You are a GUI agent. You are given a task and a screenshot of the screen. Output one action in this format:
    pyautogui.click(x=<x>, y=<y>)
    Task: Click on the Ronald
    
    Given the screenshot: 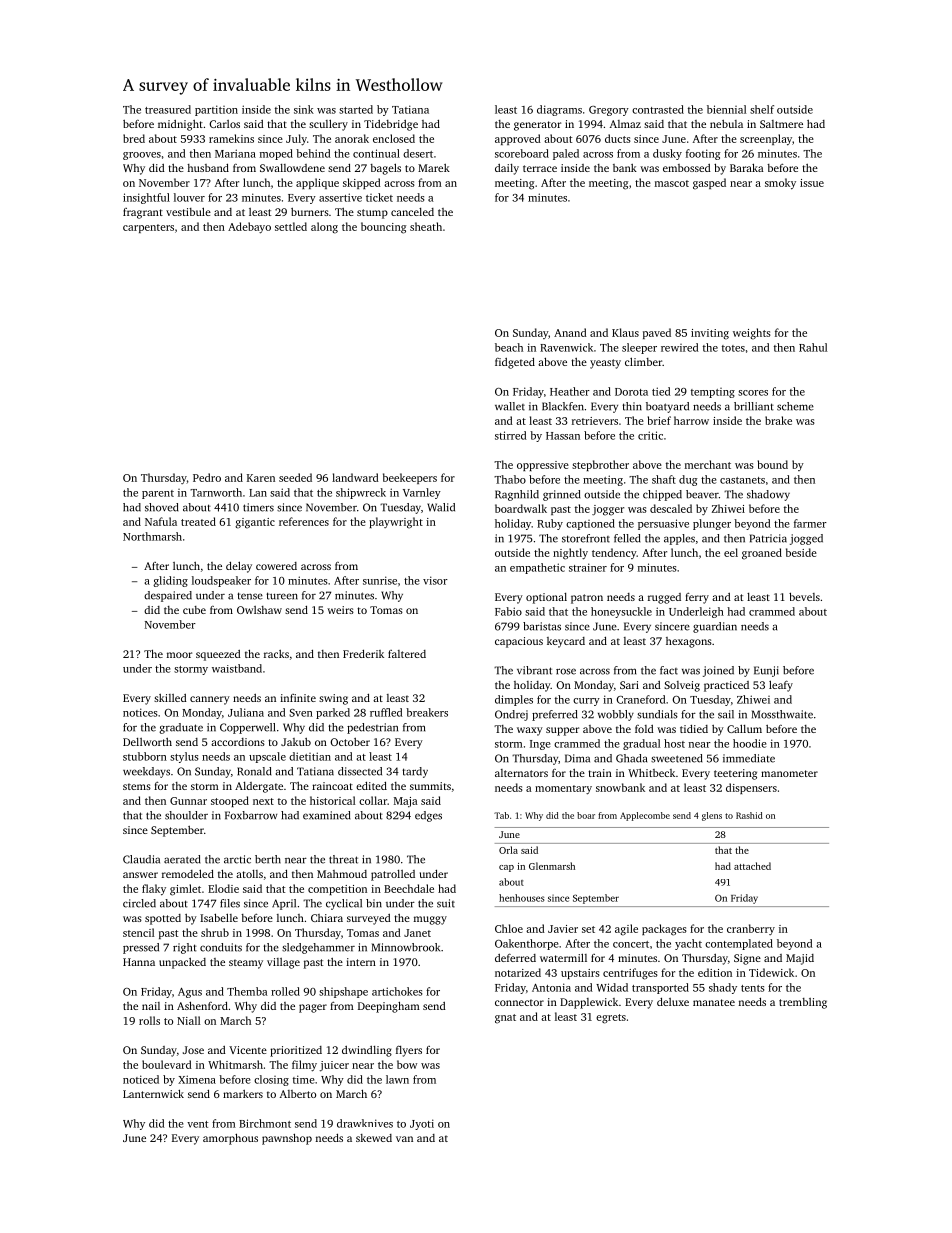 What is the action you would take?
    pyautogui.click(x=254, y=771)
